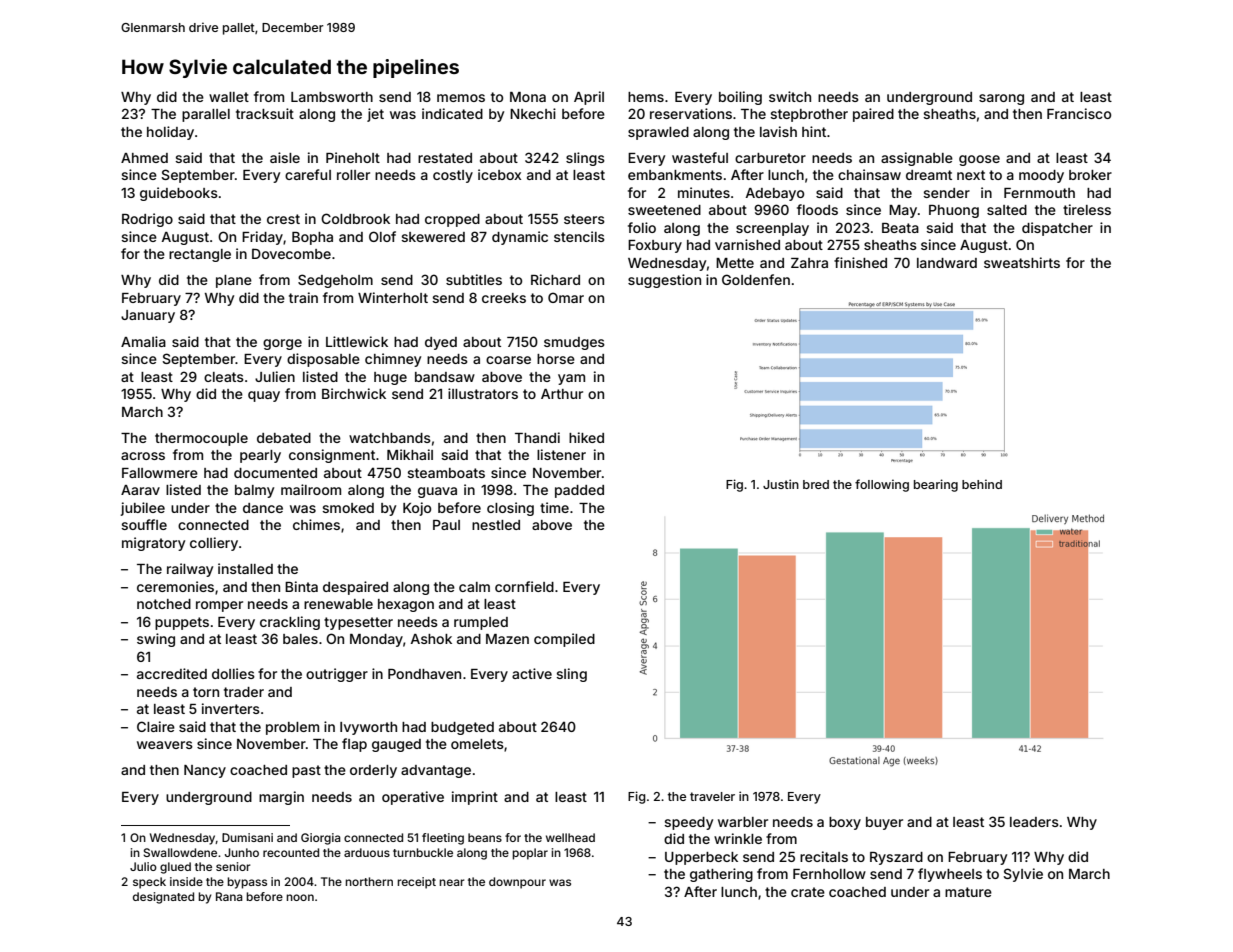  Describe the element at coordinates (143, 866) in the document. I see `Julio` at that location.
